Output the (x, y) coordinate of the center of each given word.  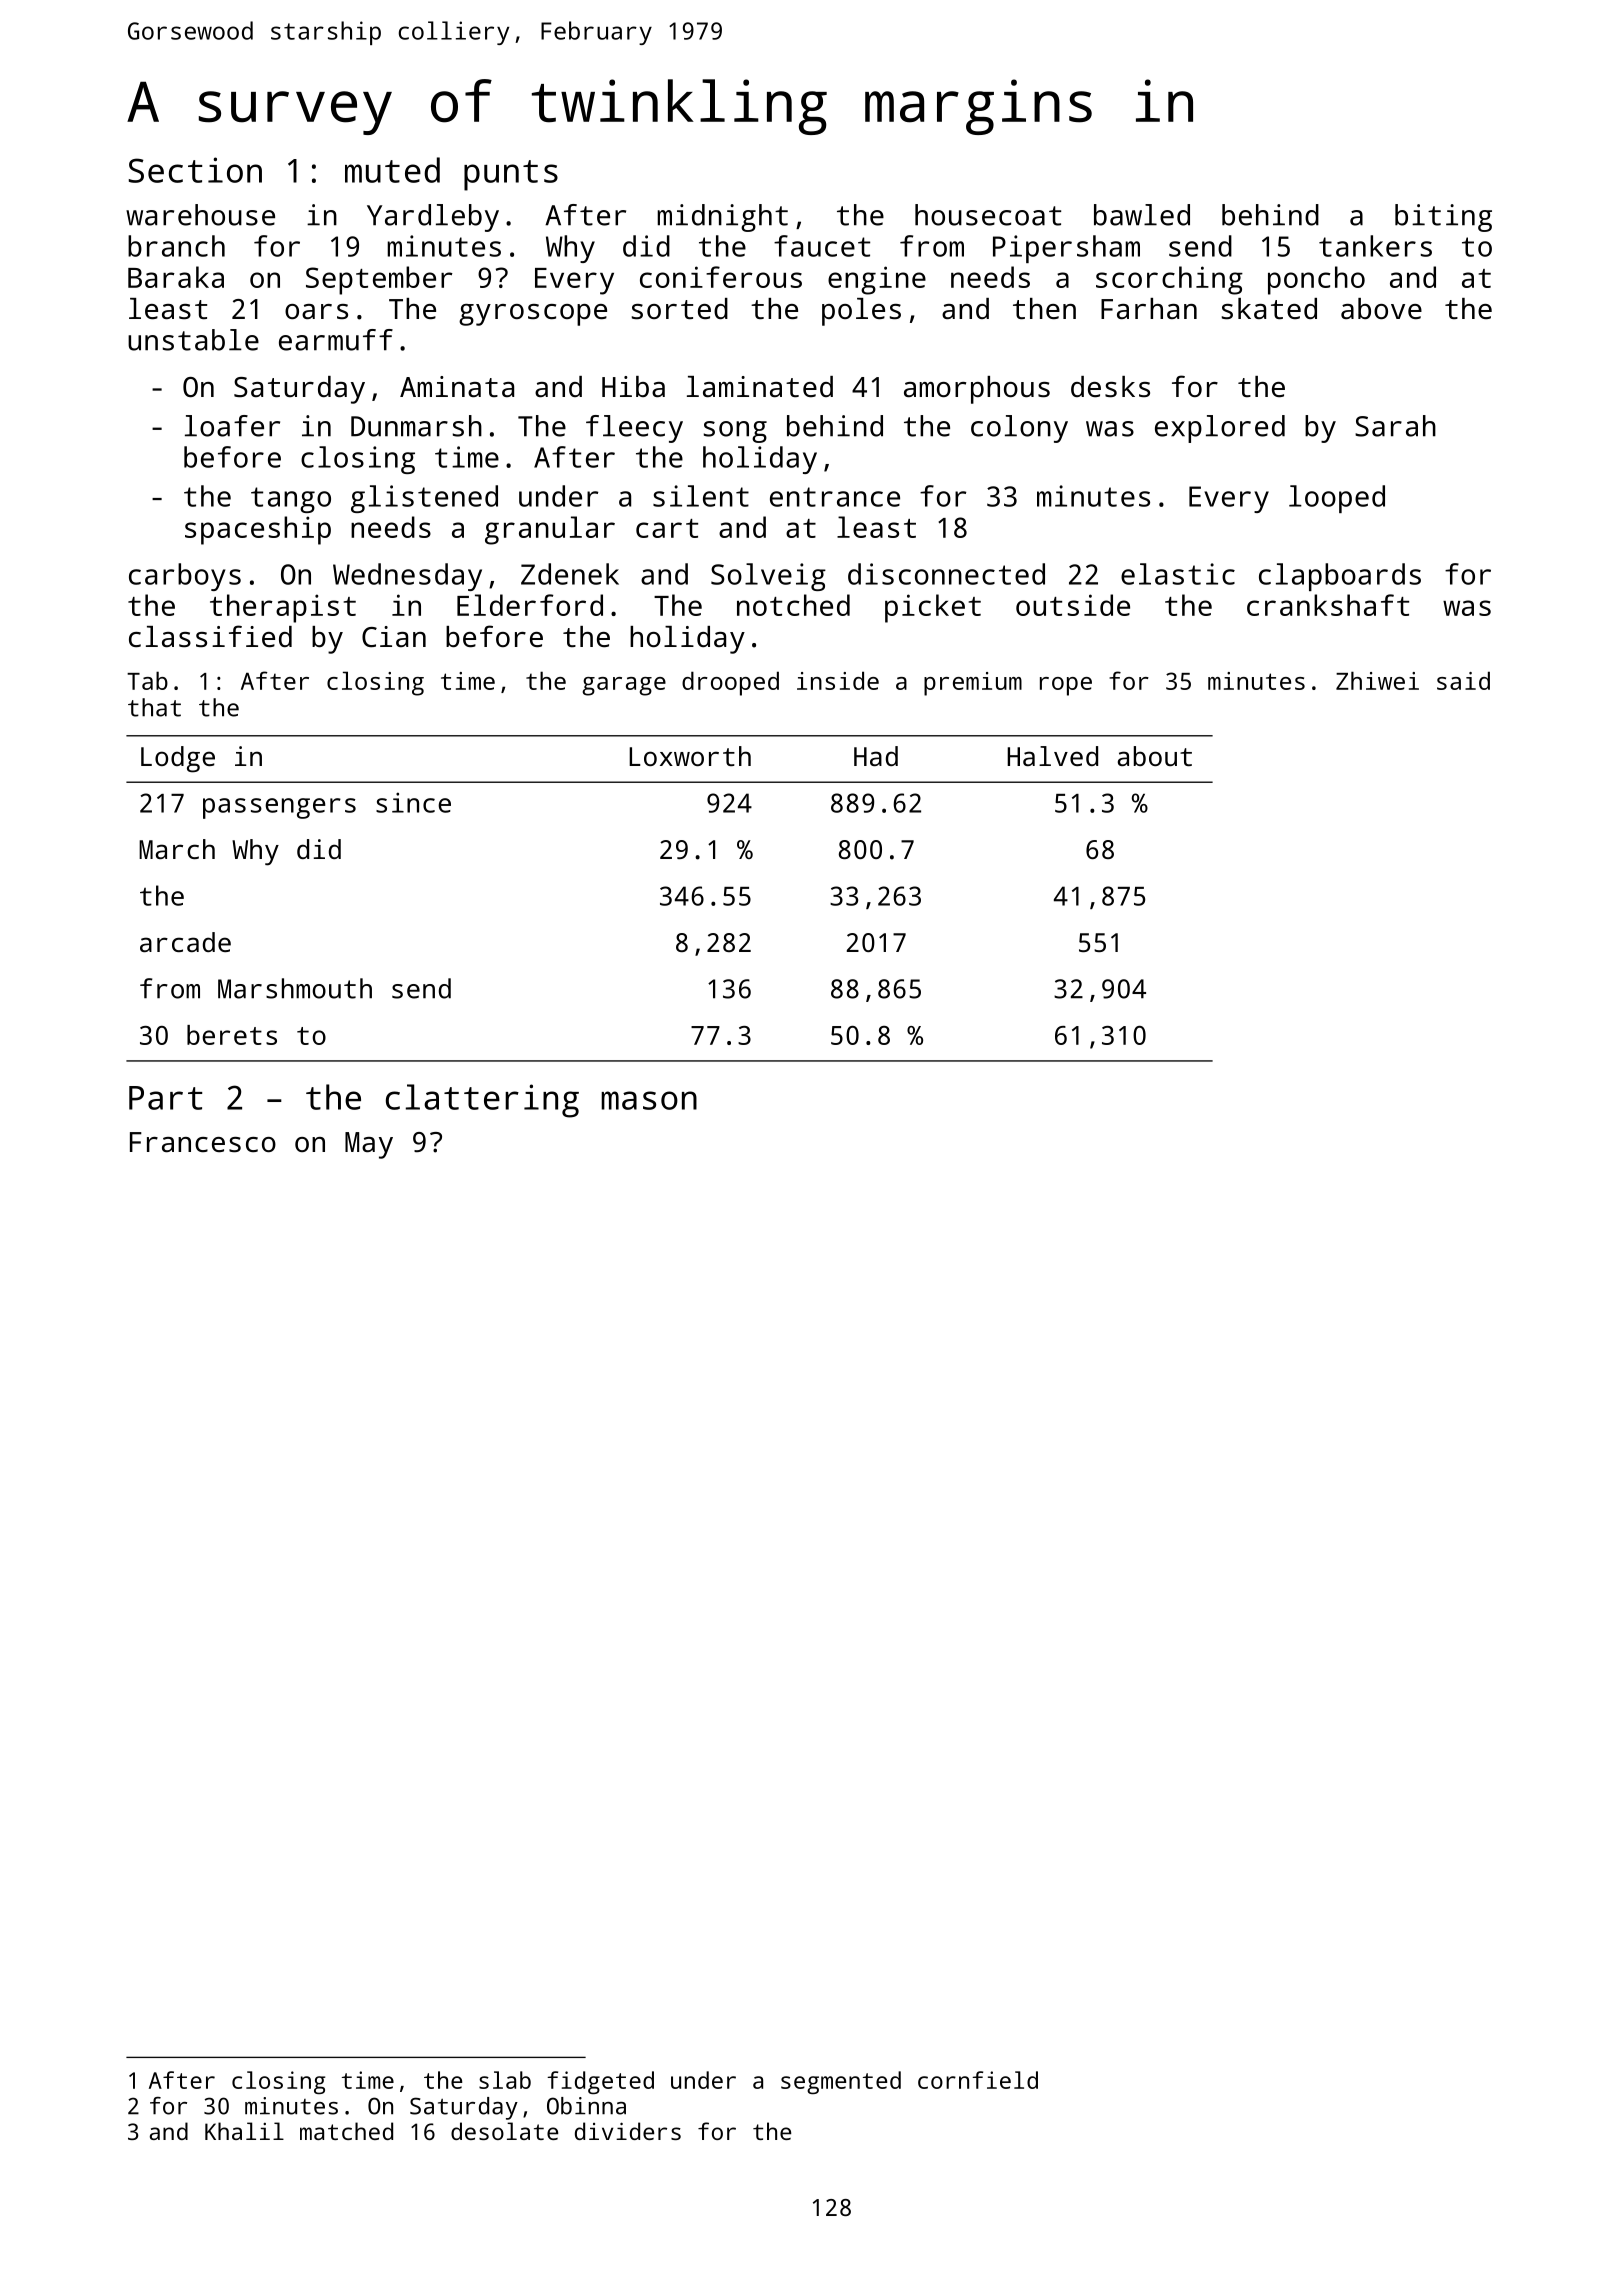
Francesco (203, 1142)
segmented (841, 2082)
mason (649, 1100)
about (1155, 756)
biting (1443, 218)
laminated (760, 386)
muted (392, 170)
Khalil (244, 2131)
